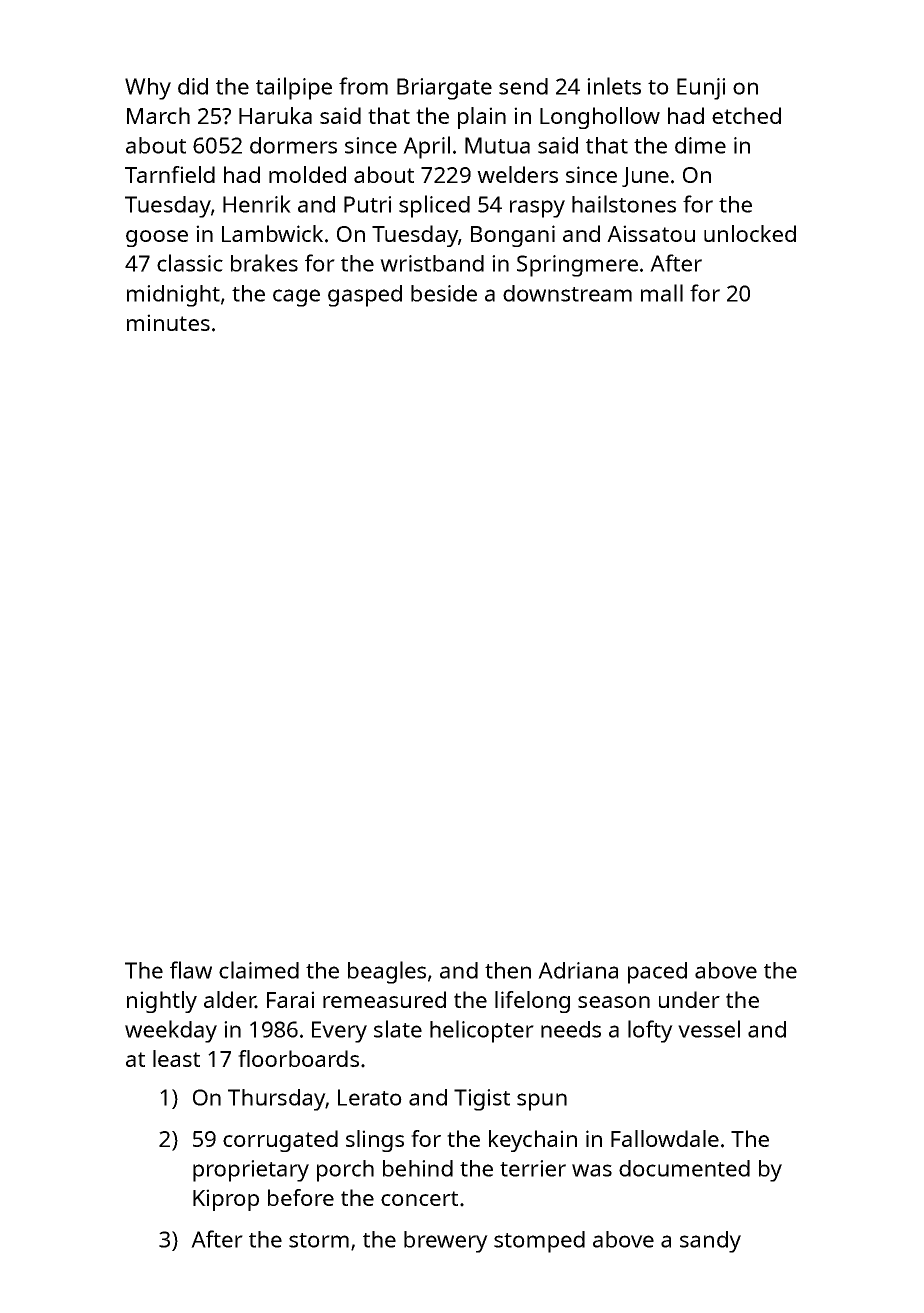 This screenshot has height=1313, width=924. What do you see at coordinates (539, 1242) in the screenshot?
I see `stomped` at bounding box center [539, 1242].
